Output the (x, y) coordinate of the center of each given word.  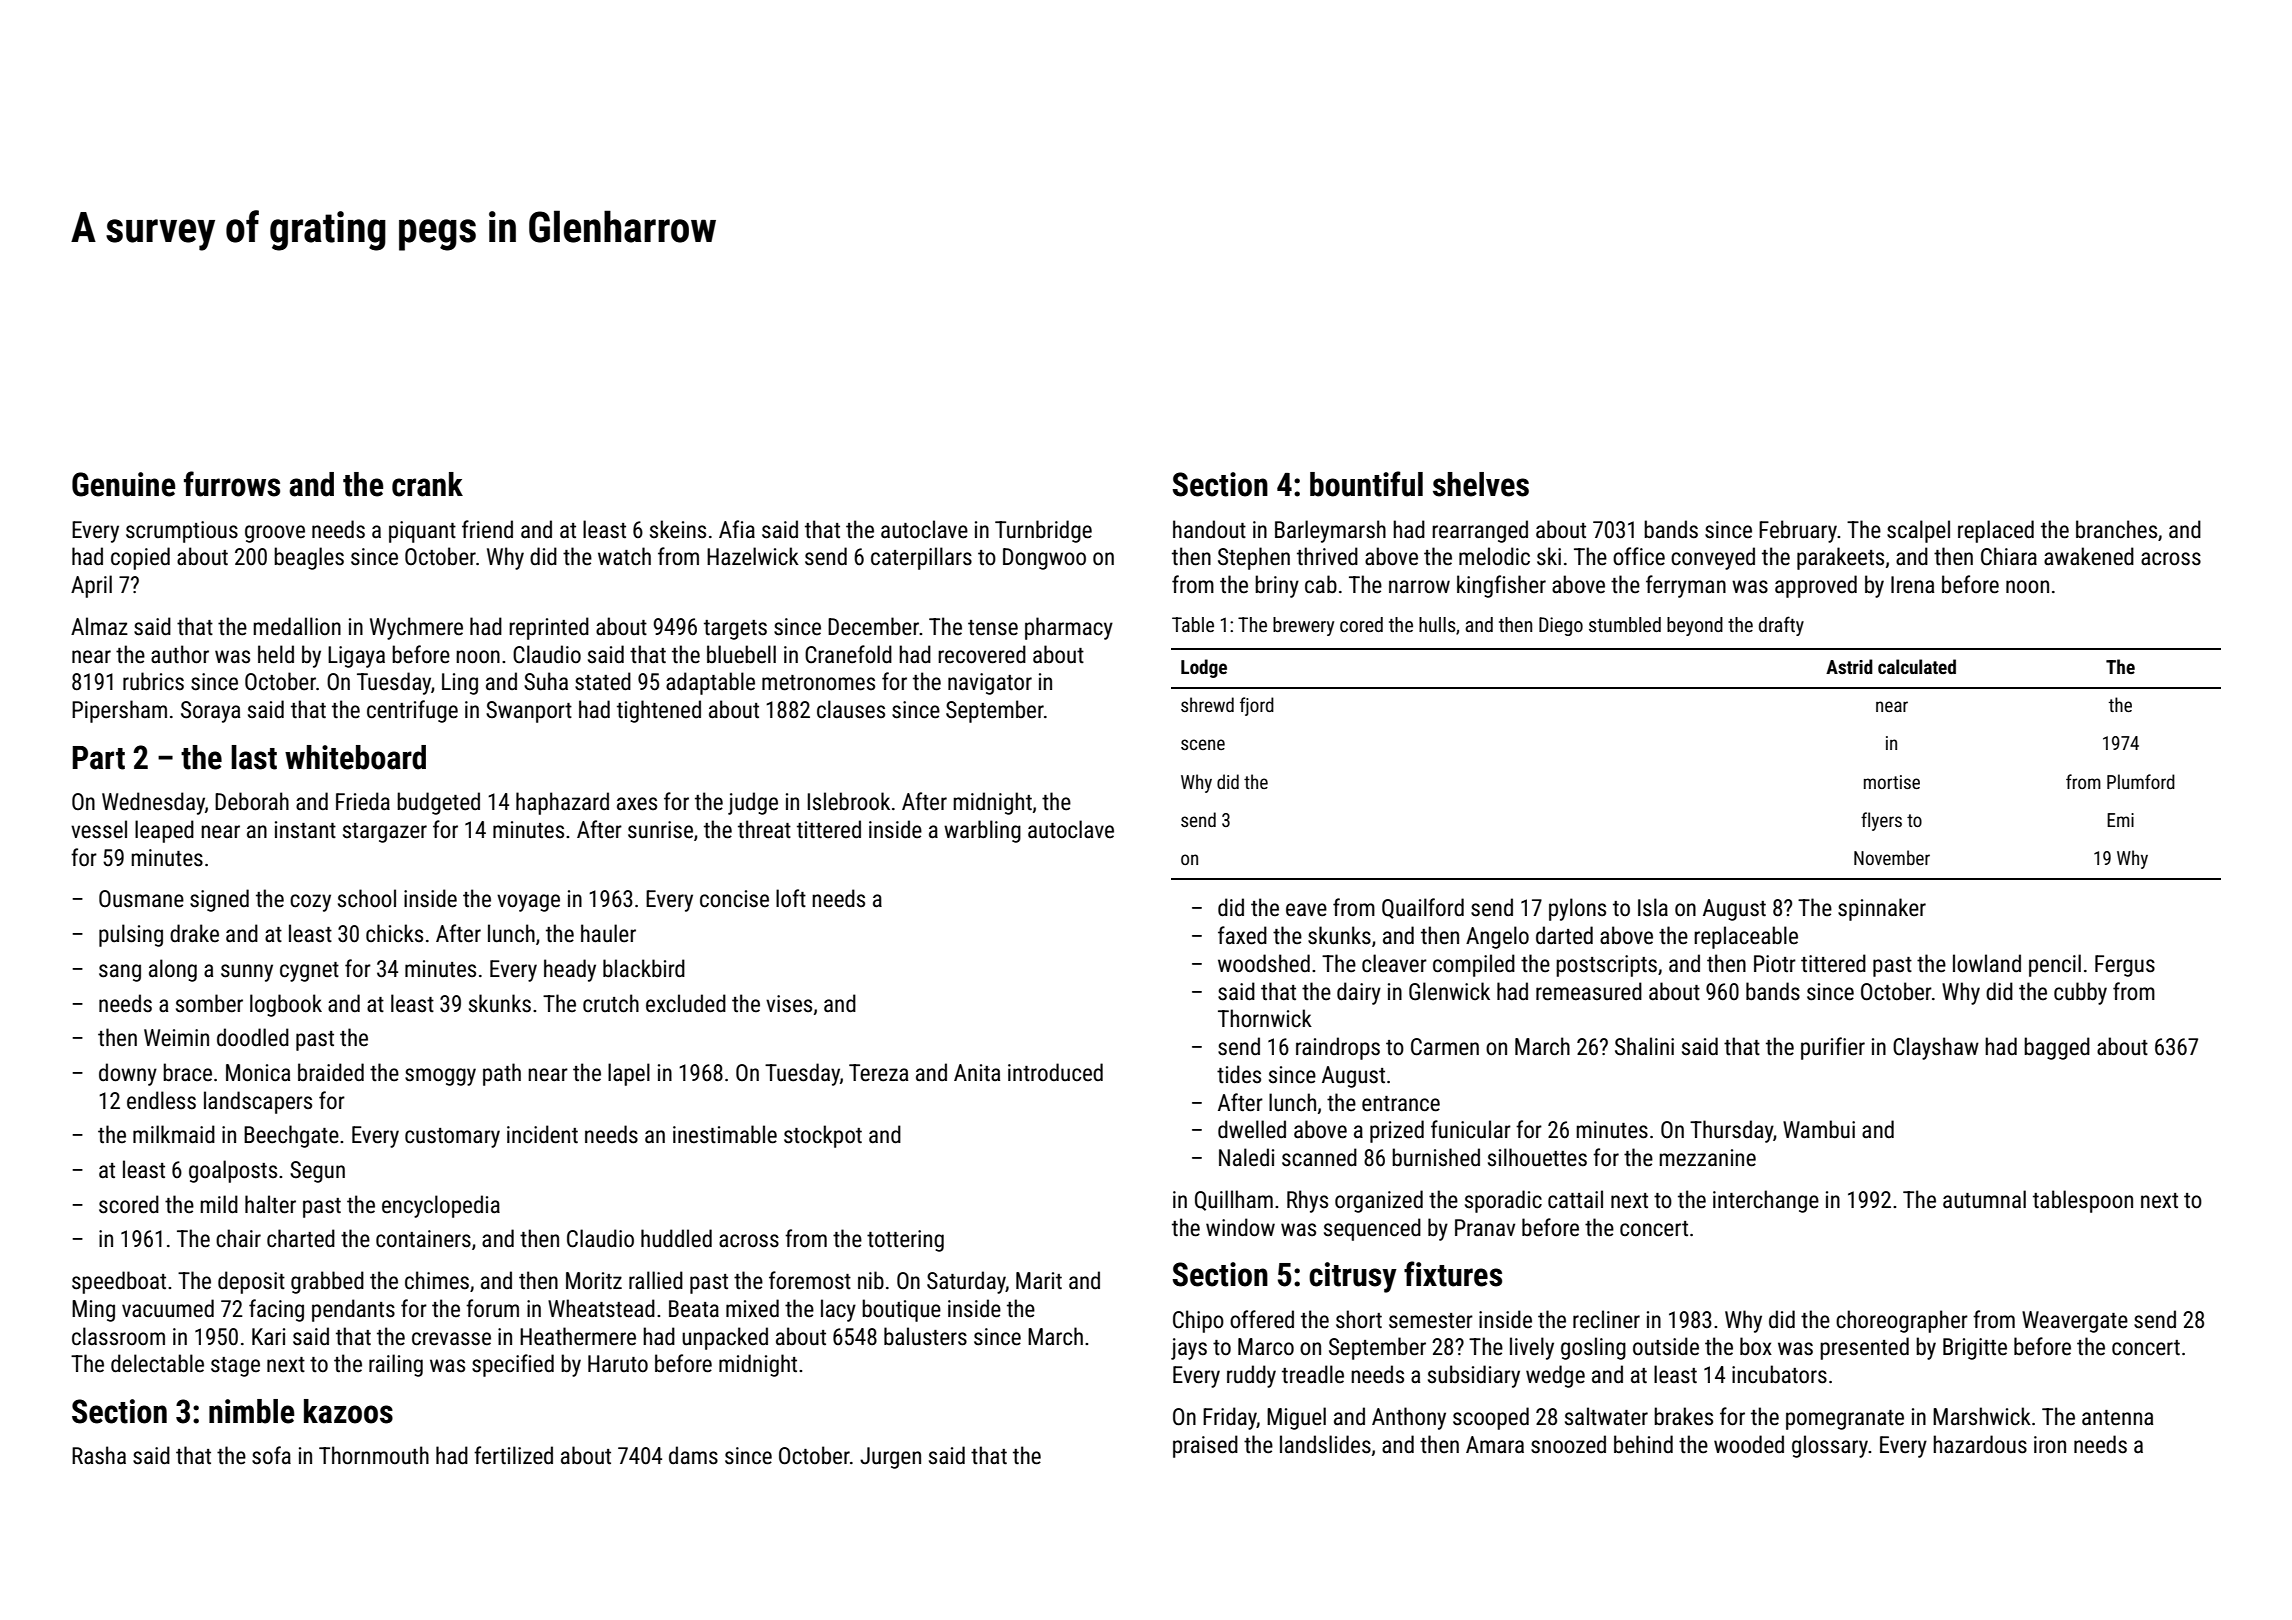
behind (1643, 1444)
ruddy (1251, 1376)
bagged (2057, 1048)
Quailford (1423, 908)
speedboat (119, 1282)
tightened (659, 711)
